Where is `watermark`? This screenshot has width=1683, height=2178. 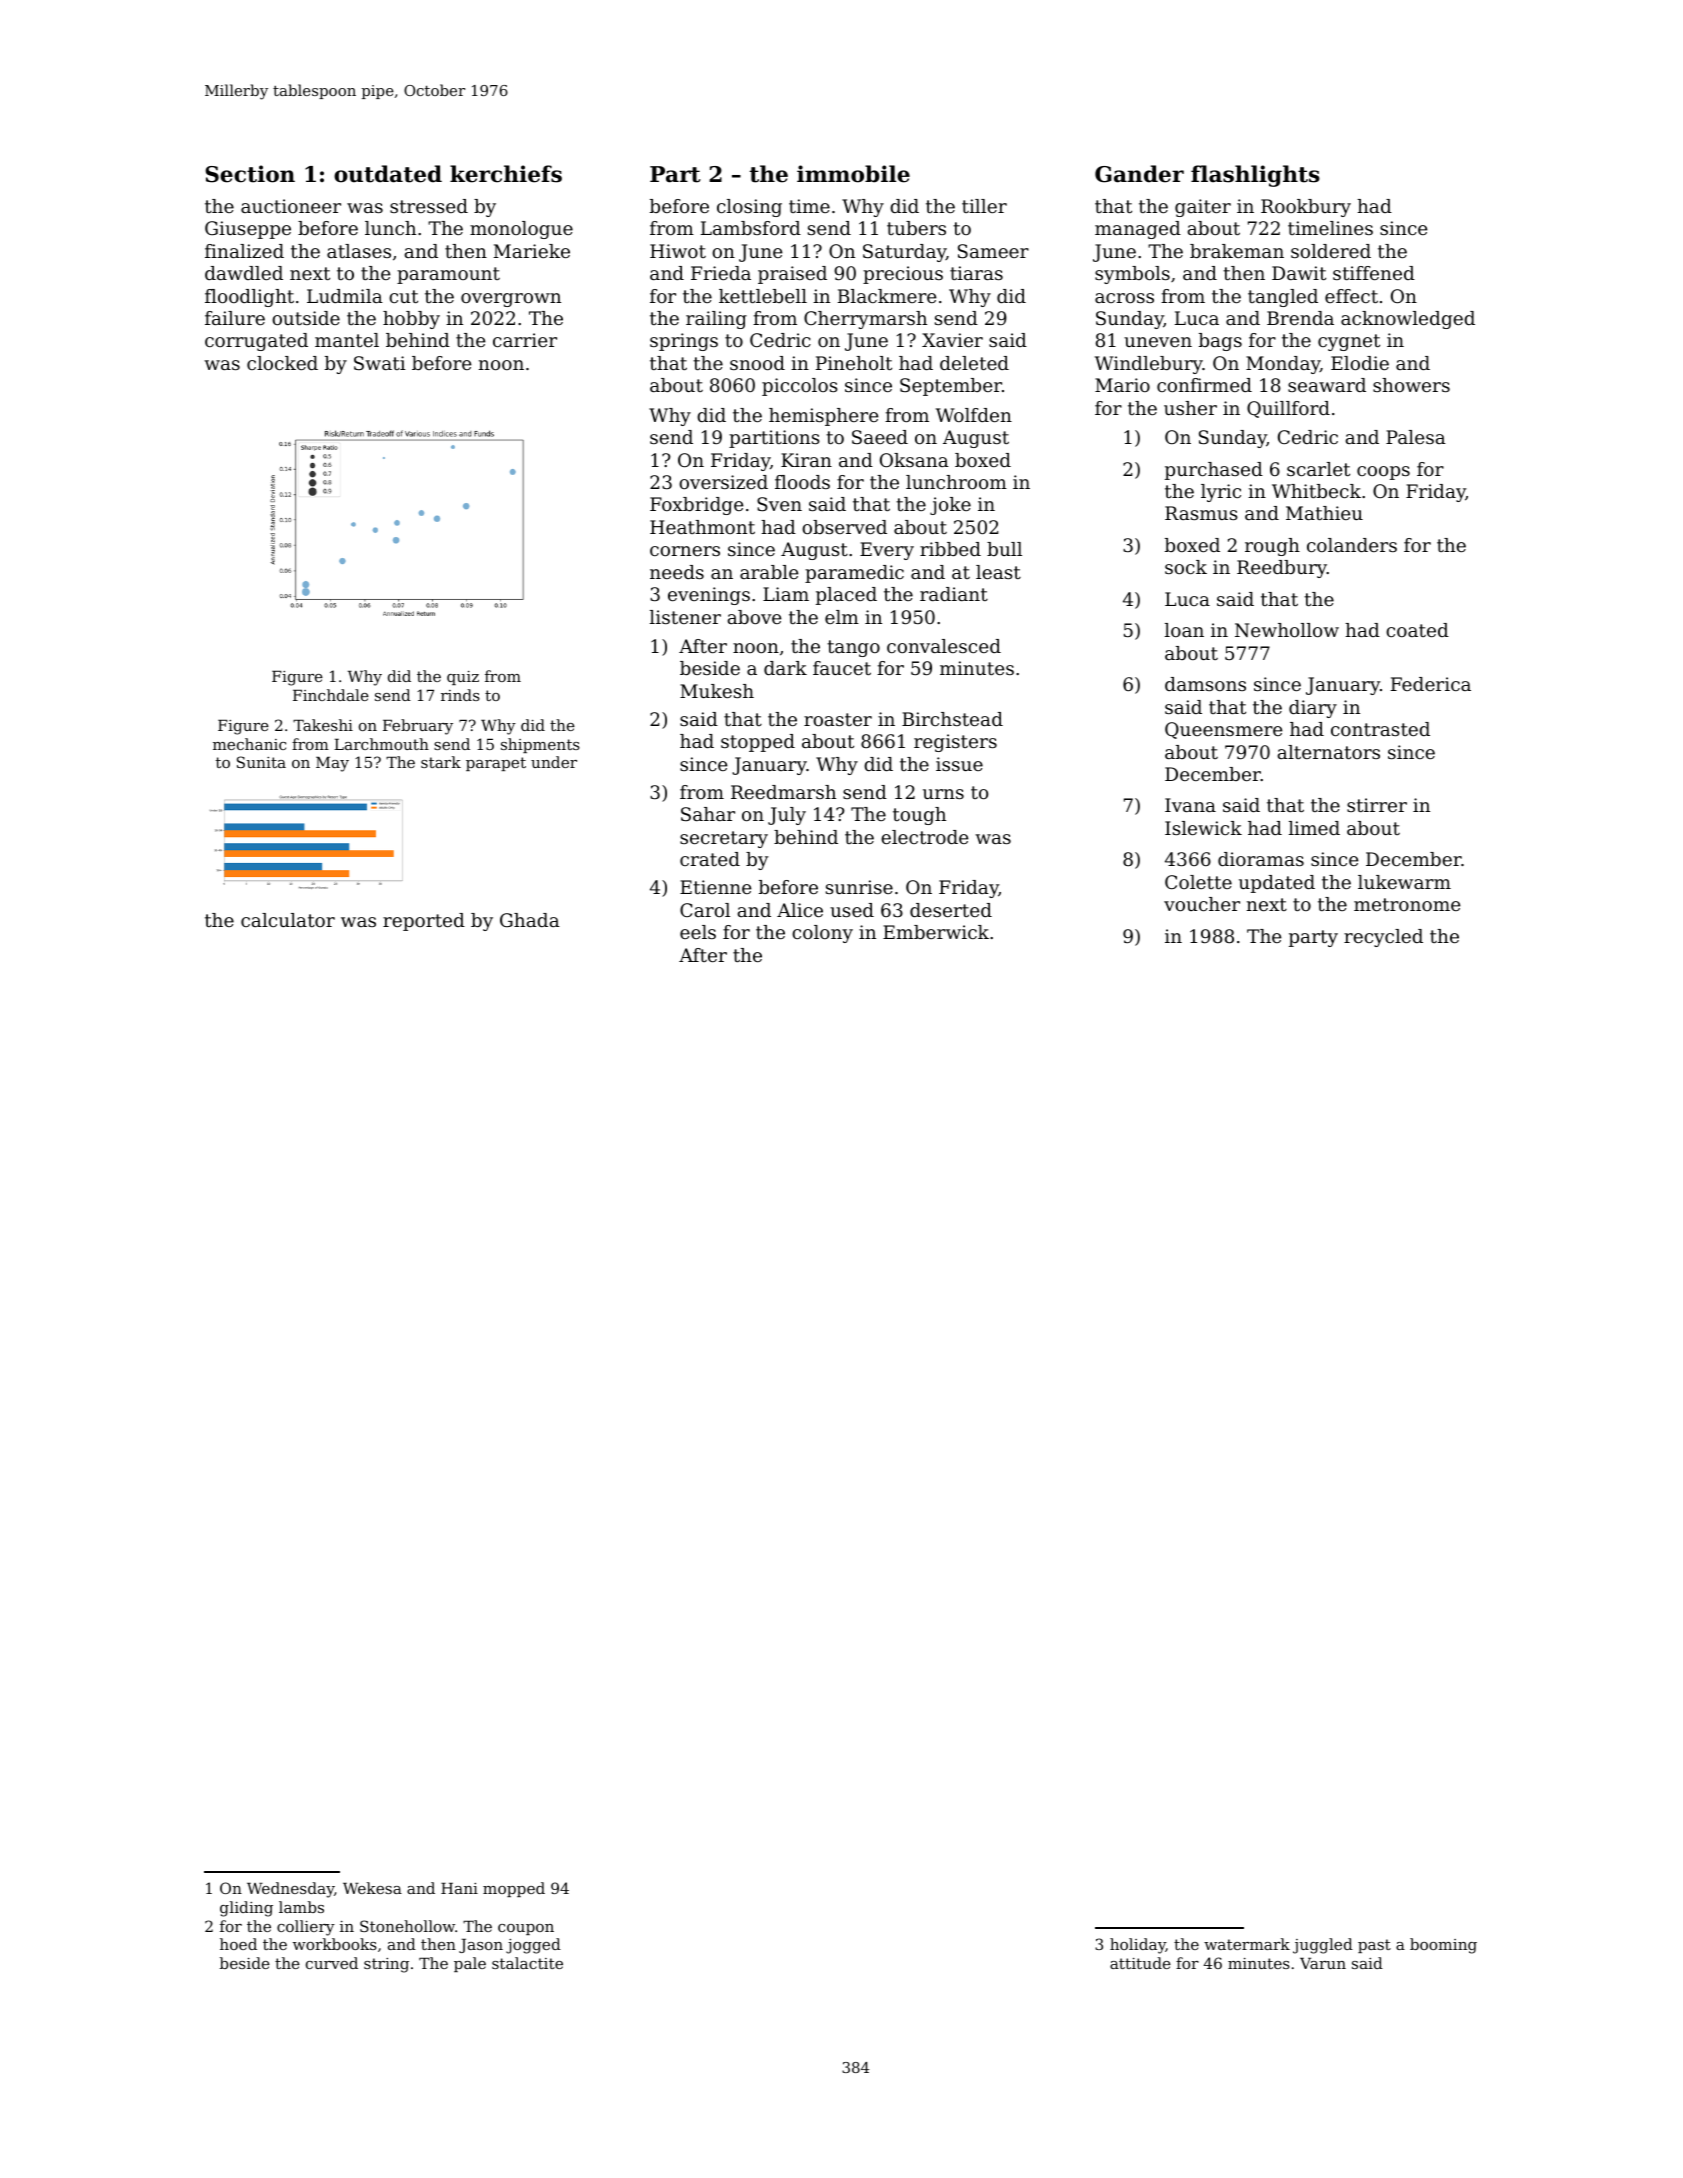 watermark is located at coordinates (1247, 1944).
